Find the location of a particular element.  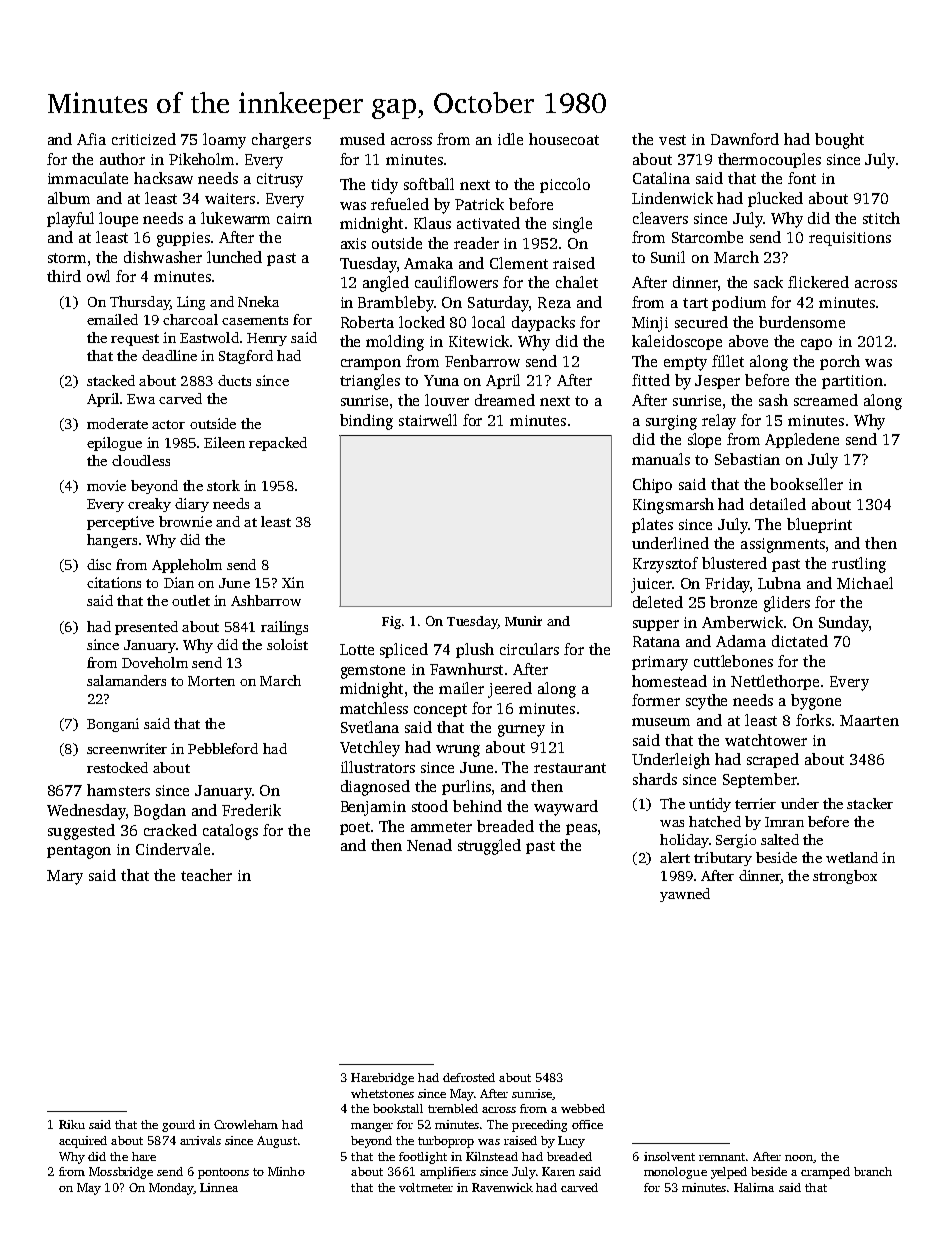

partition is located at coordinates (852, 382).
